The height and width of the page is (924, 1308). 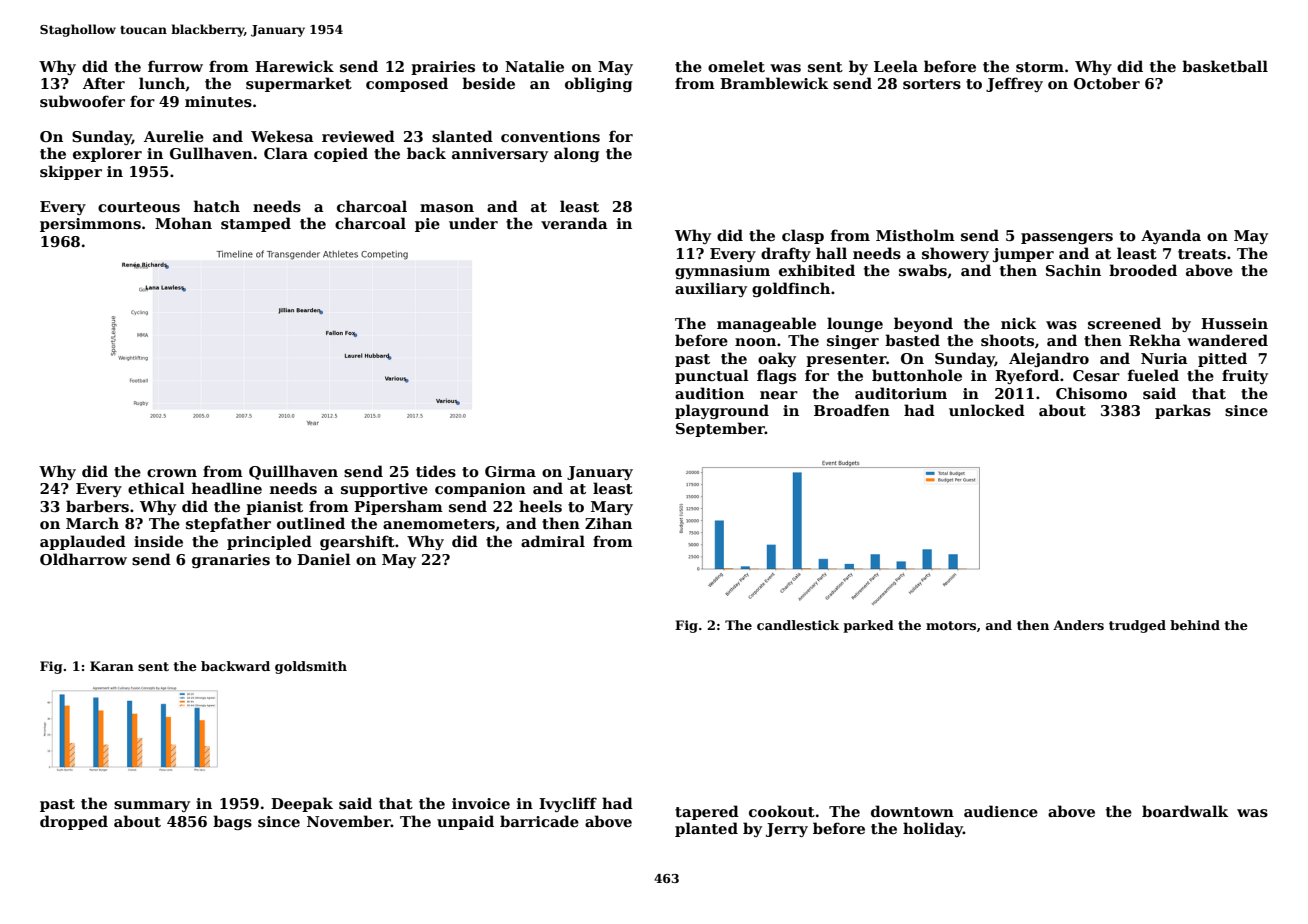 I want to click on tapered, so click(x=707, y=812).
